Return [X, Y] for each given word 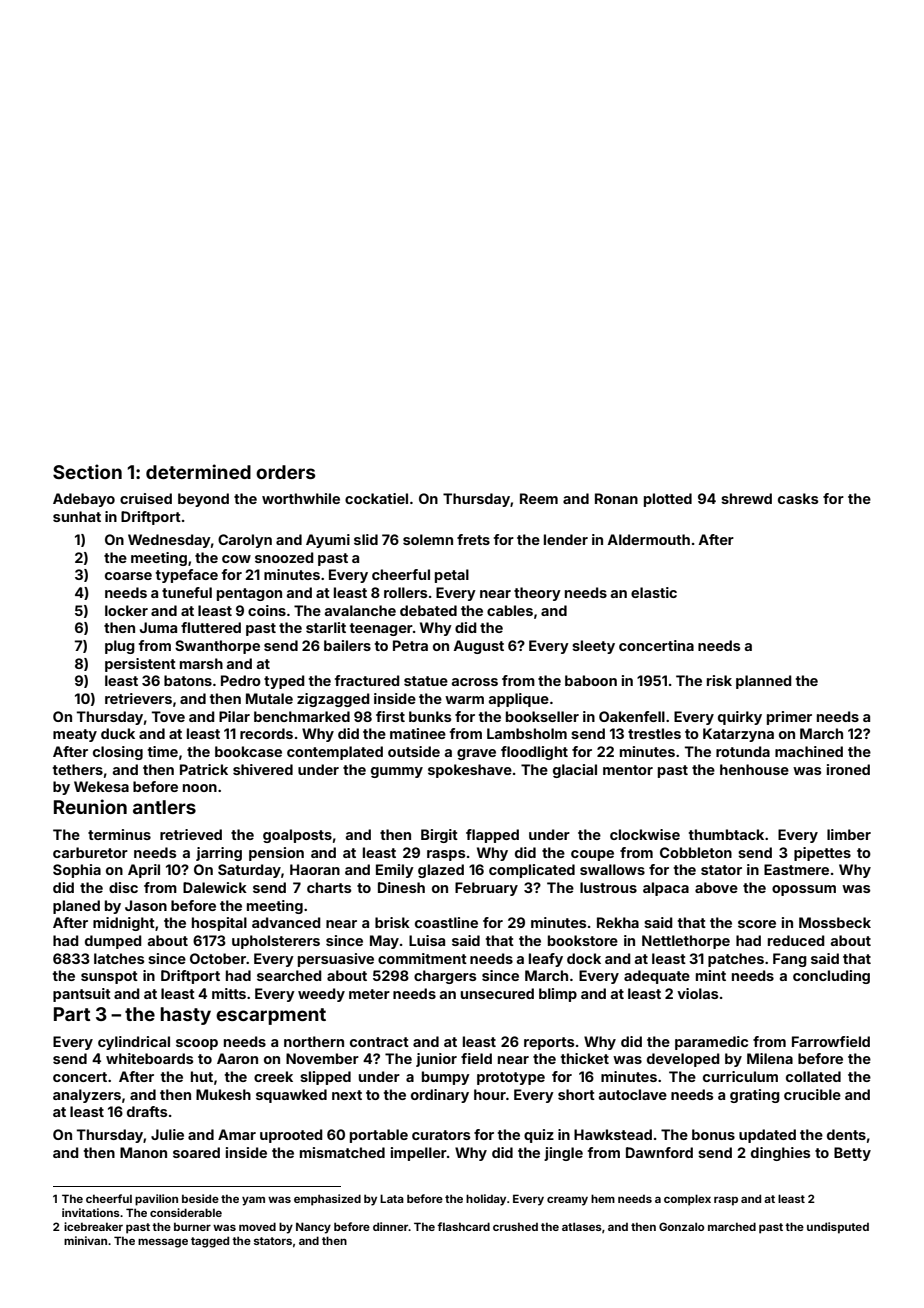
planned [764, 682]
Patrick [204, 769]
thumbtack [726, 834]
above [716, 887]
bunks [430, 716]
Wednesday [169, 541]
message [163, 1243]
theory [537, 594]
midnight [124, 924]
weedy [321, 995]
